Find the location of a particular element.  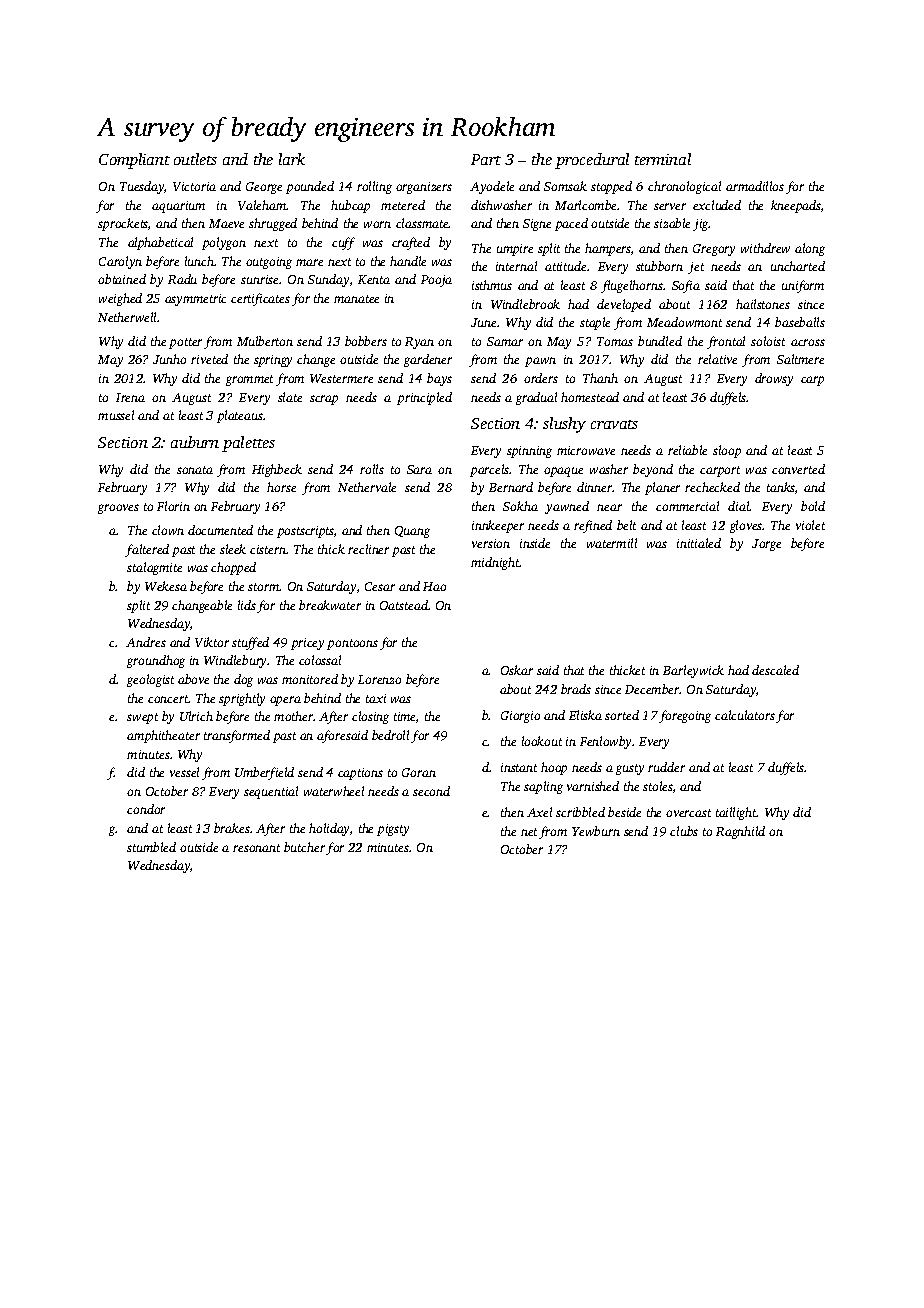

watermill is located at coordinates (612, 543).
